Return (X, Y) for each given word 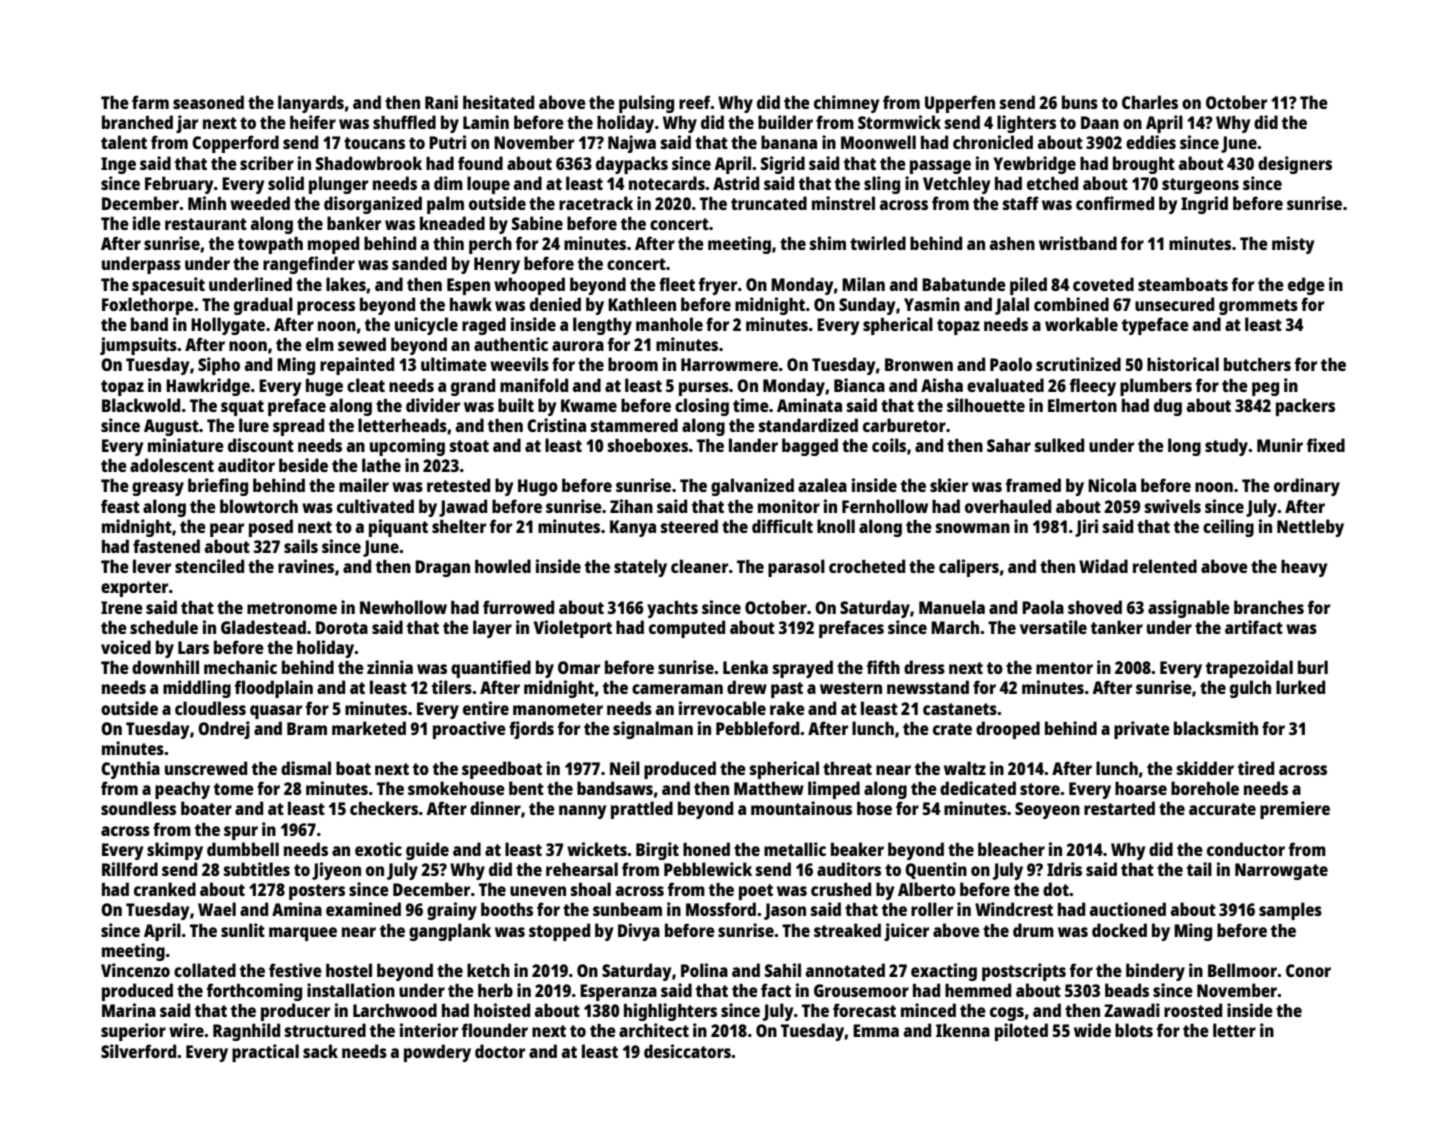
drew (747, 687)
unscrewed (206, 768)
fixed (1326, 445)
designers (1295, 165)
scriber (267, 163)
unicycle (426, 326)
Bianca (859, 385)
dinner (495, 808)
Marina (129, 1010)
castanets (960, 709)
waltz (965, 768)
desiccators (687, 1051)
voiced (126, 647)
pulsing (646, 104)
